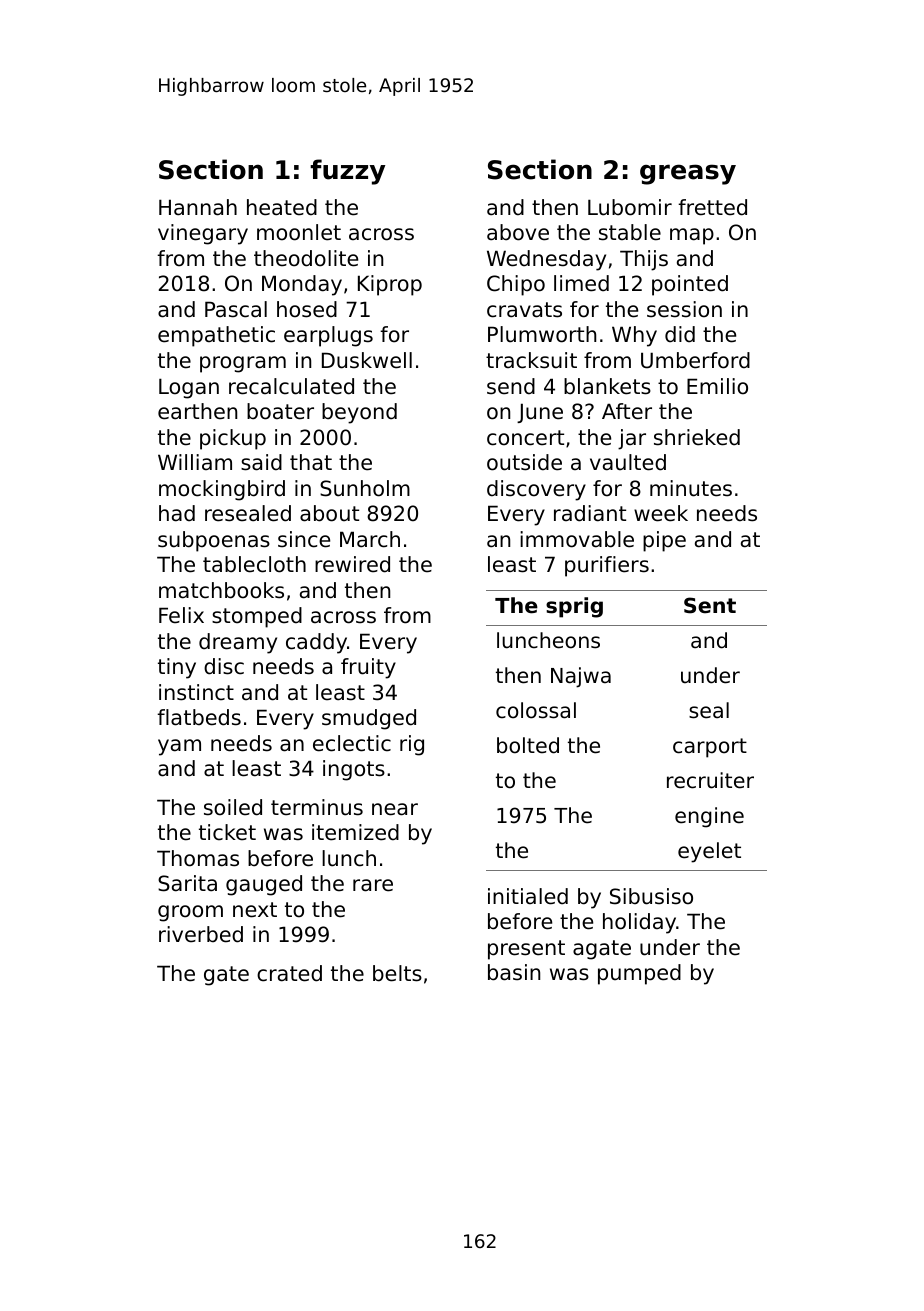  What do you see at coordinates (717, 386) in the screenshot?
I see `Emilio` at bounding box center [717, 386].
